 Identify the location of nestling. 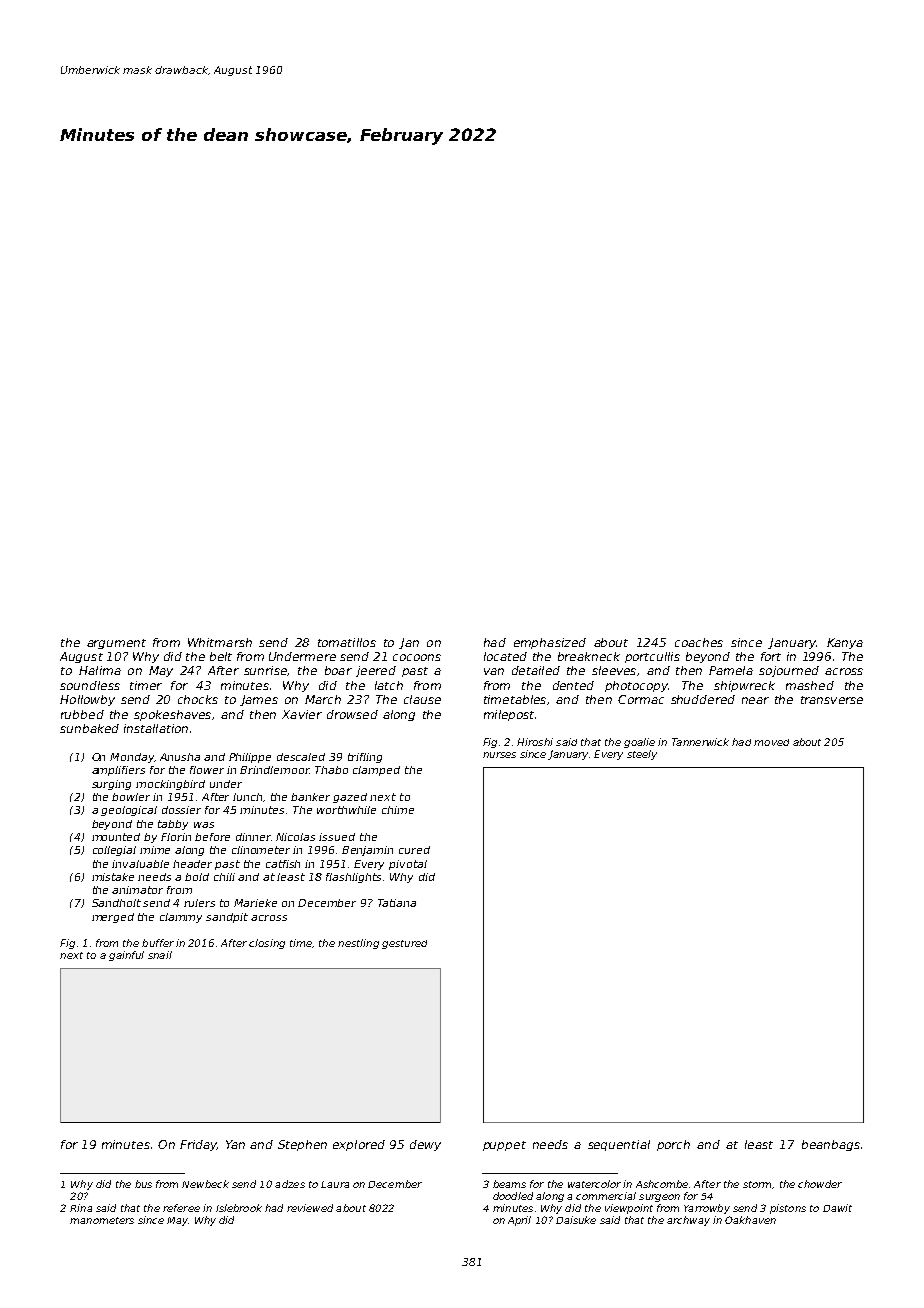
(358, 944).
